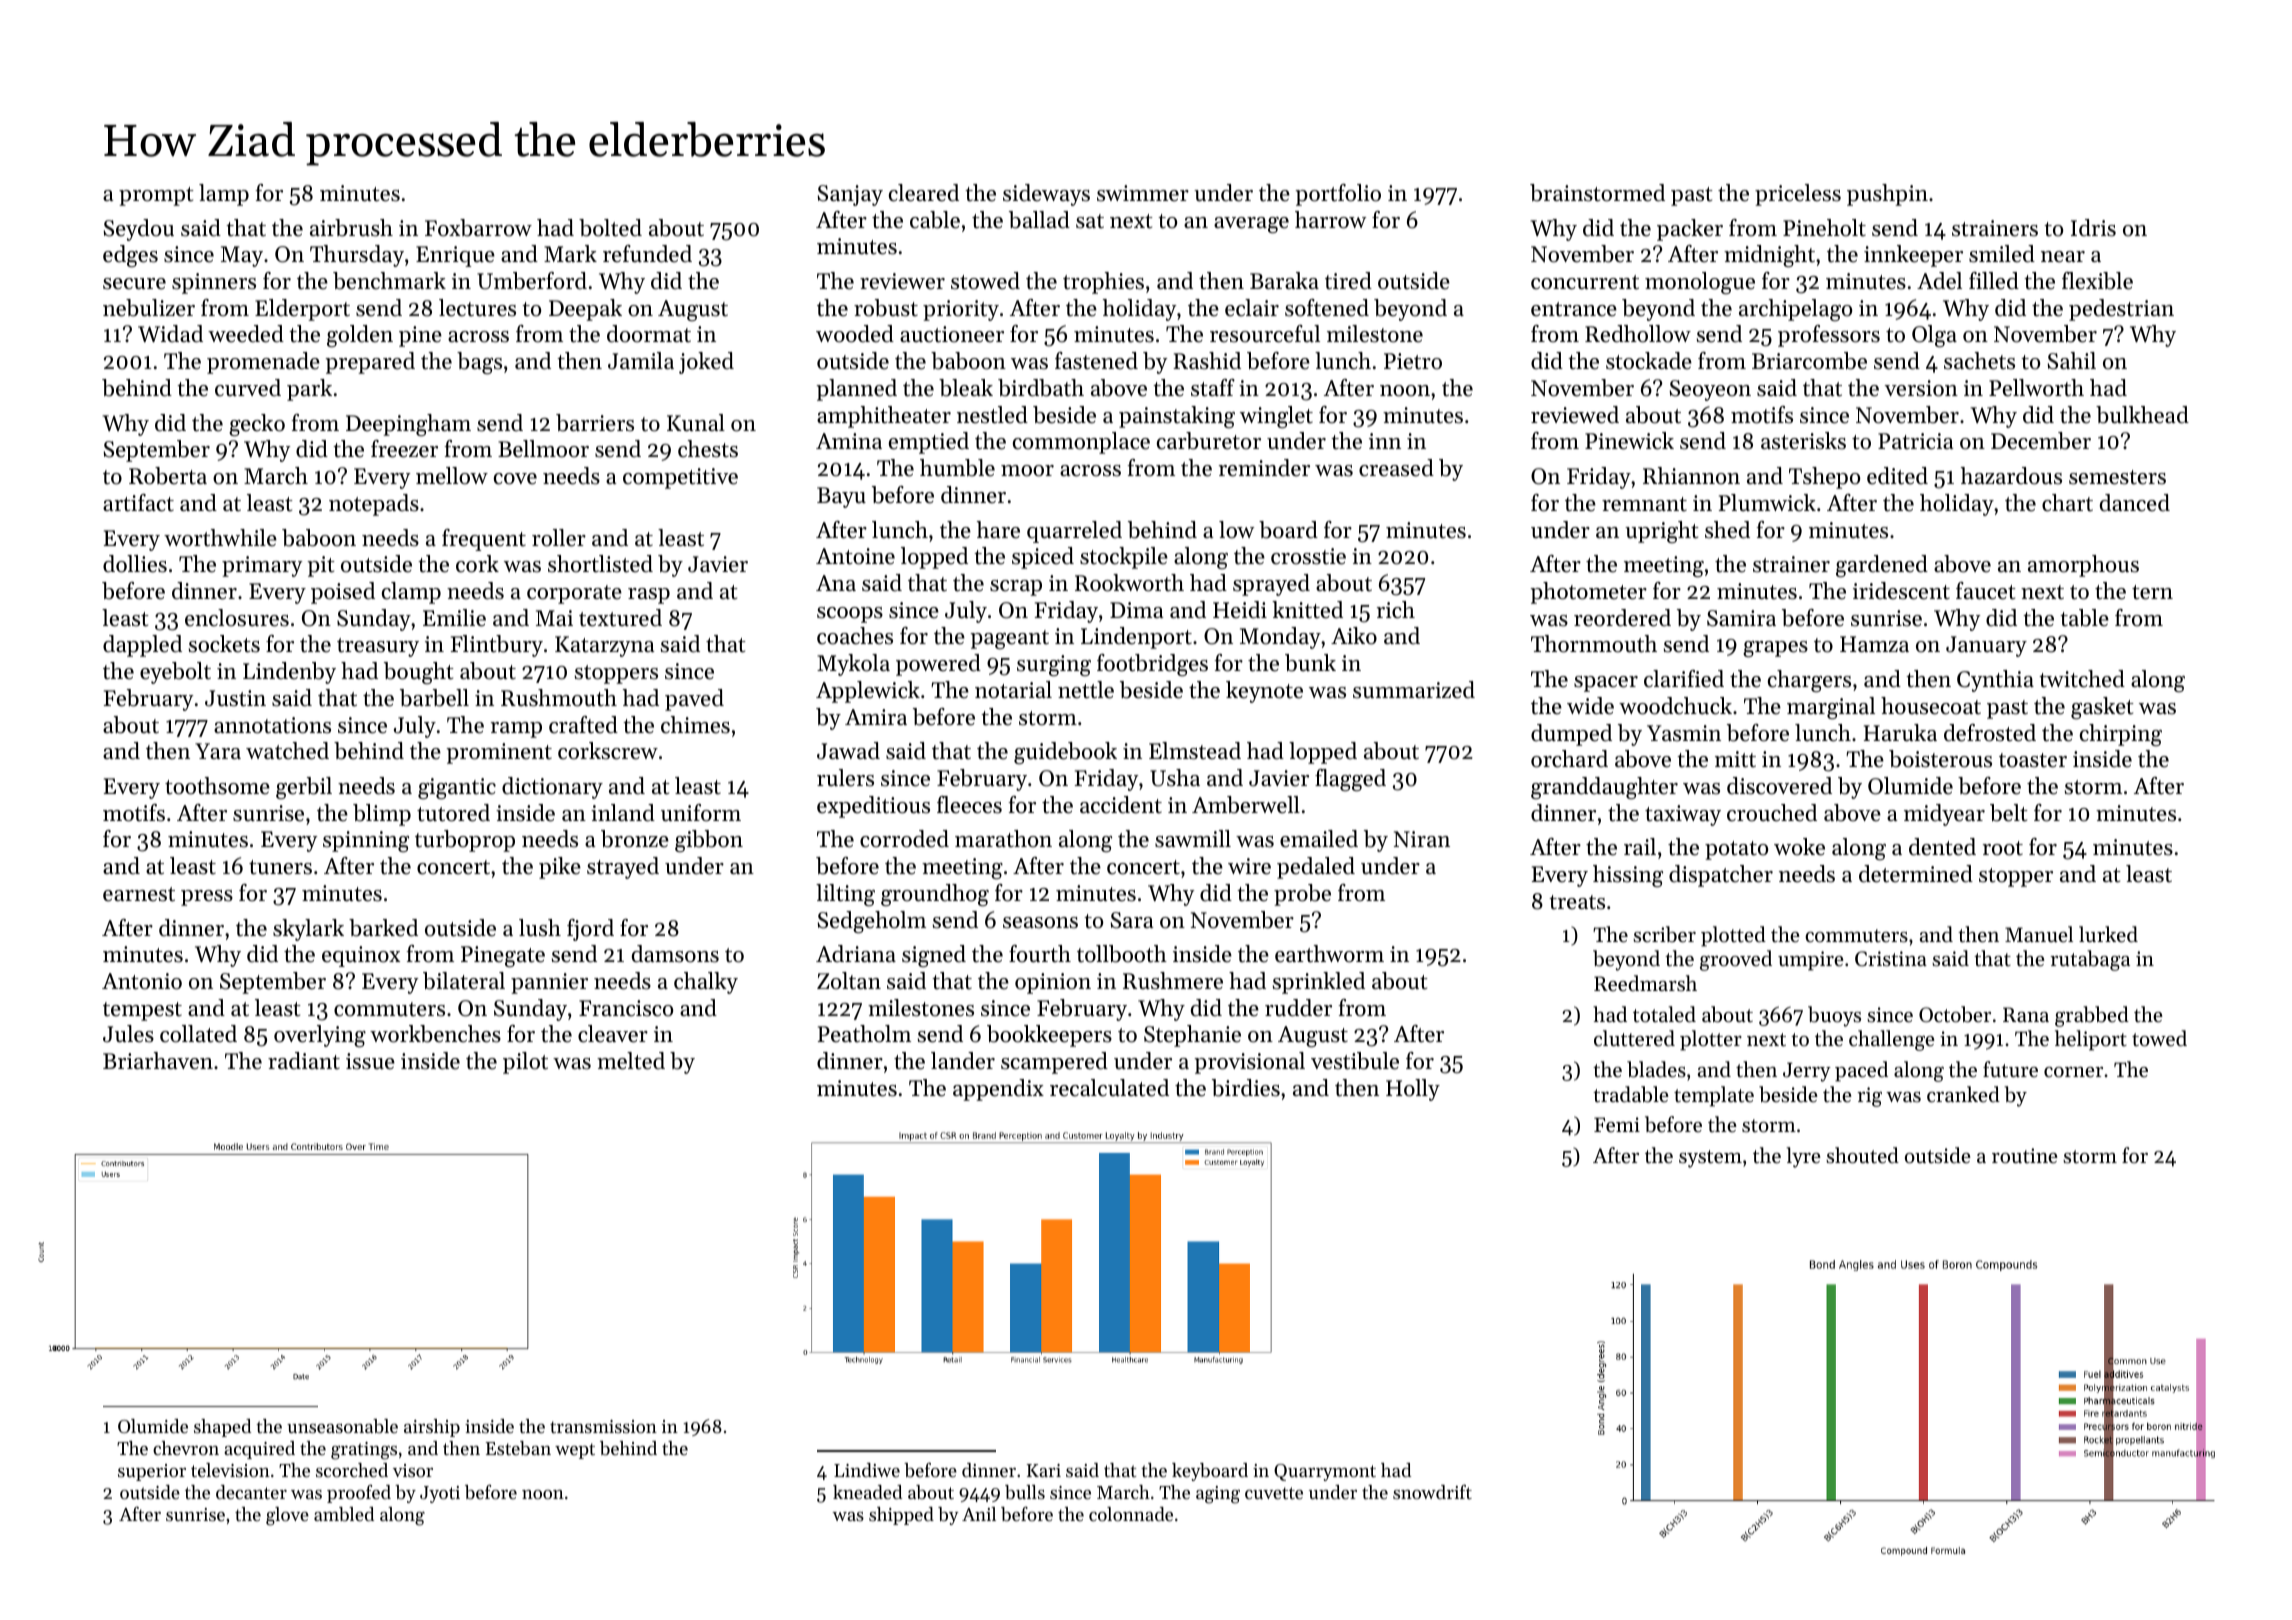 The image size is (2292, 1620). Describe the element at coordinates (1308, 556) in the document. I see `crosstie` at that location.
